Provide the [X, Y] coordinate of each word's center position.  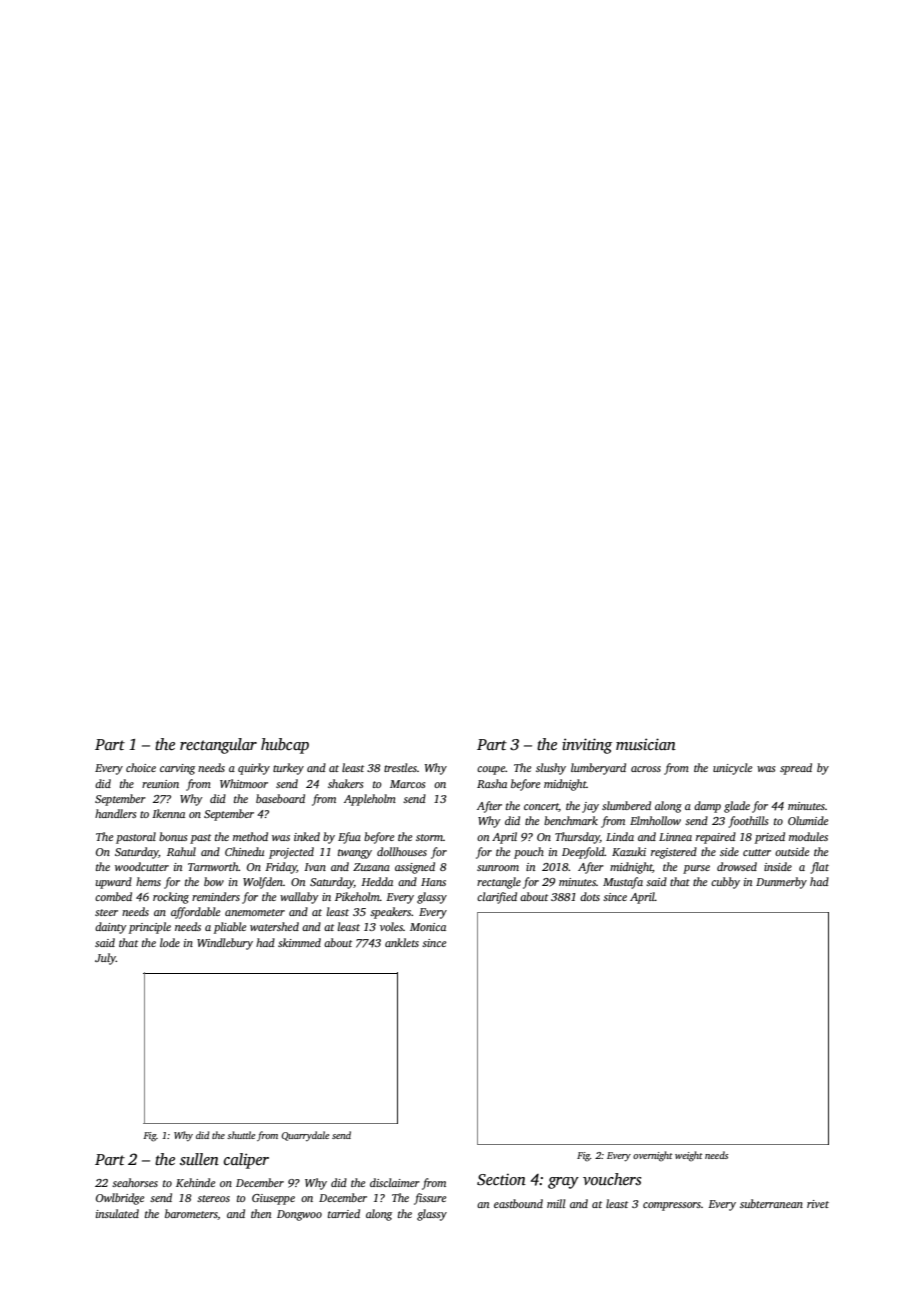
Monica [428, 927]
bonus [173, 836]
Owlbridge [120, 1199]
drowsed [737, 866]
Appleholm [370, 800]
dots [590, 896]
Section [501, 1179]
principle [150, 928]
